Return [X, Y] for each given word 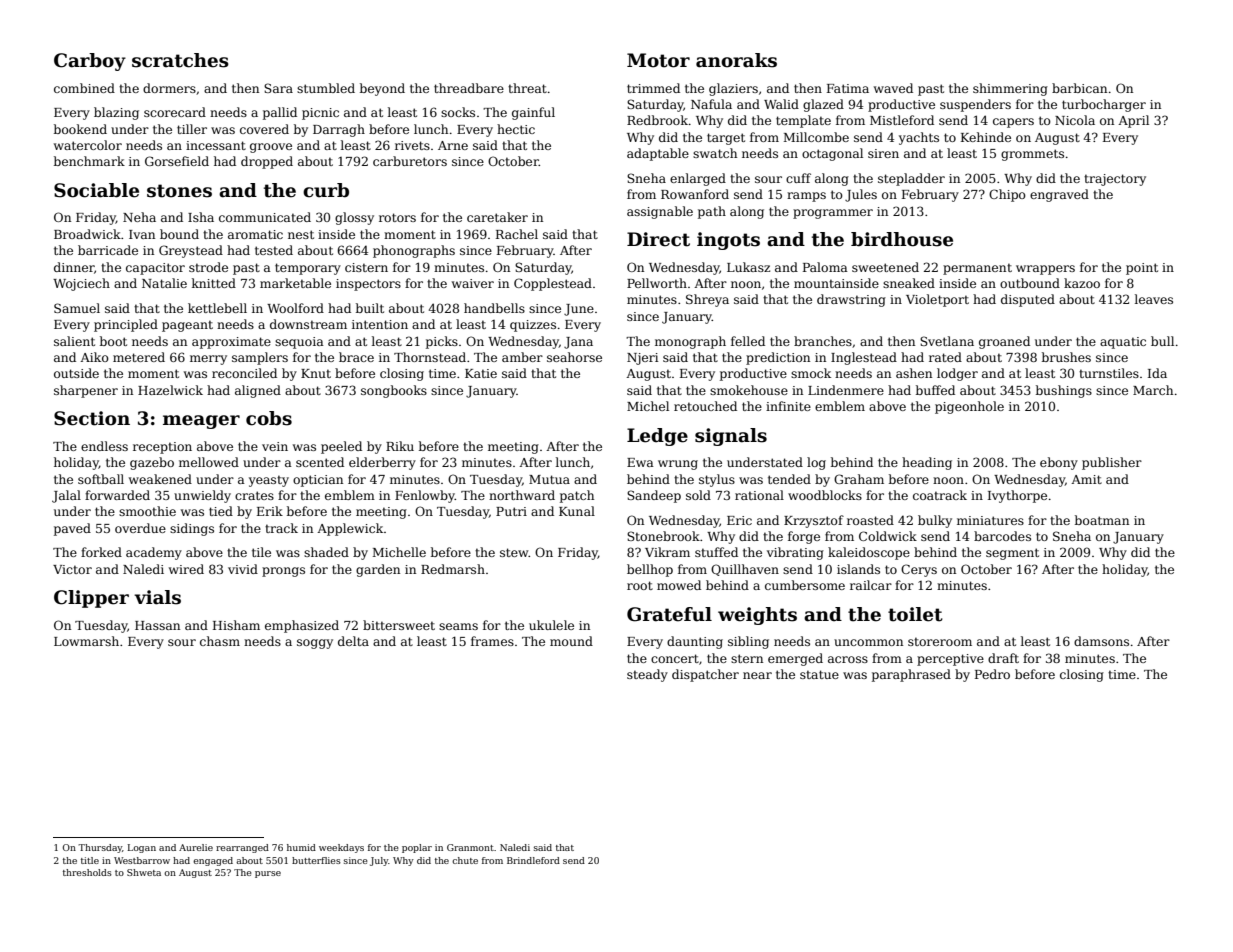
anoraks [736, 60]
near [757, 675]
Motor [658, 60]
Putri [511, 511]
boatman [1102, 520]
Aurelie [196, 847]
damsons [1101, 641]
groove [271, 148]
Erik [270, 511]
